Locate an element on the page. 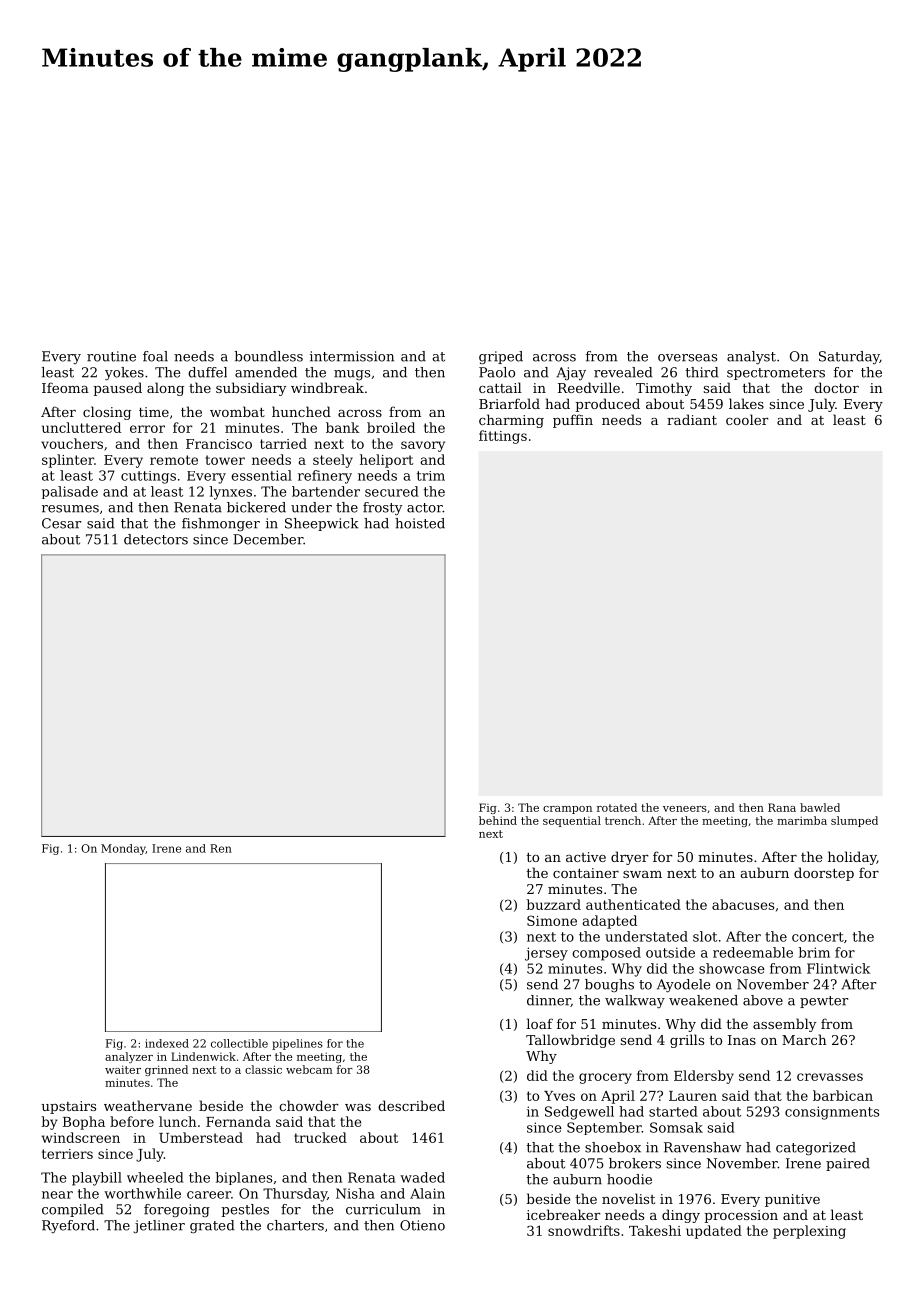  waded is located at coordinates (422, 1177).
